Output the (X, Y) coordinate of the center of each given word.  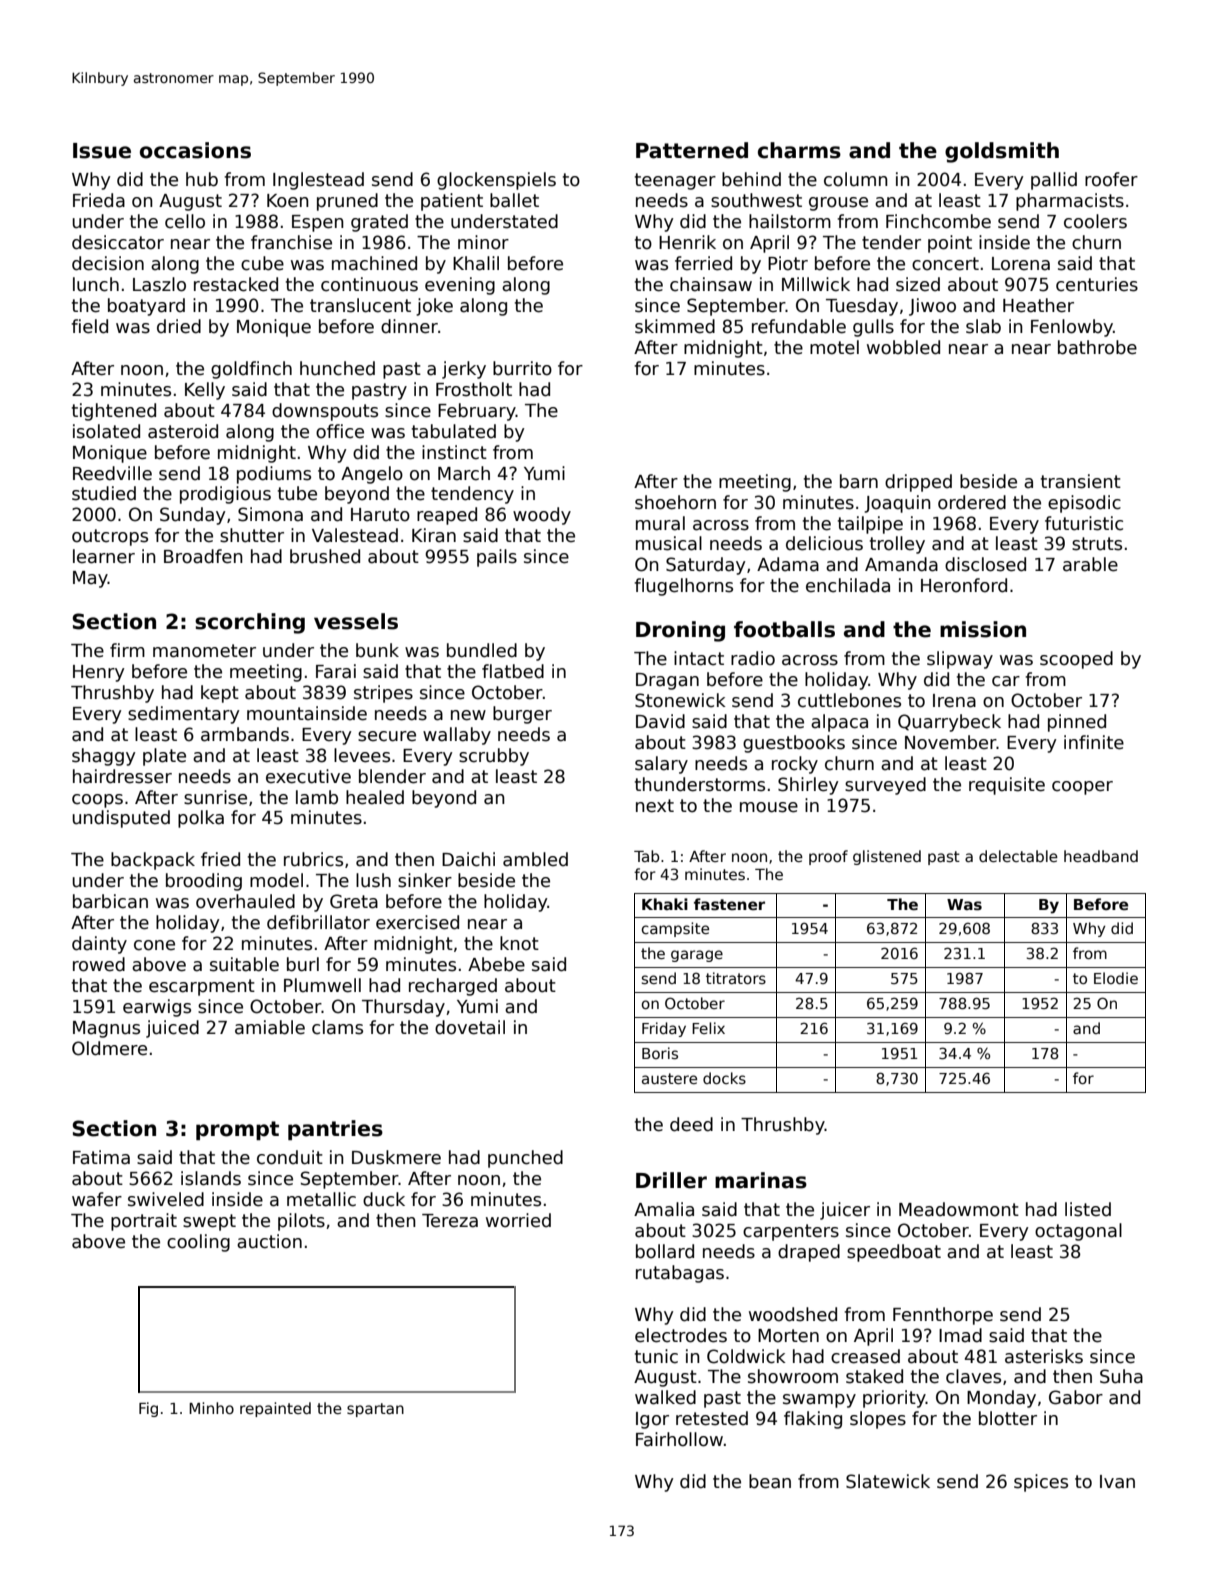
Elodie (1116, 978)
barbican (110, 901)
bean (770, 1481)
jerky (464, 370)
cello (185, 221)
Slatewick (888, 1481)
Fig (148, 1409)
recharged (453, 987)
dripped (918, 483)
